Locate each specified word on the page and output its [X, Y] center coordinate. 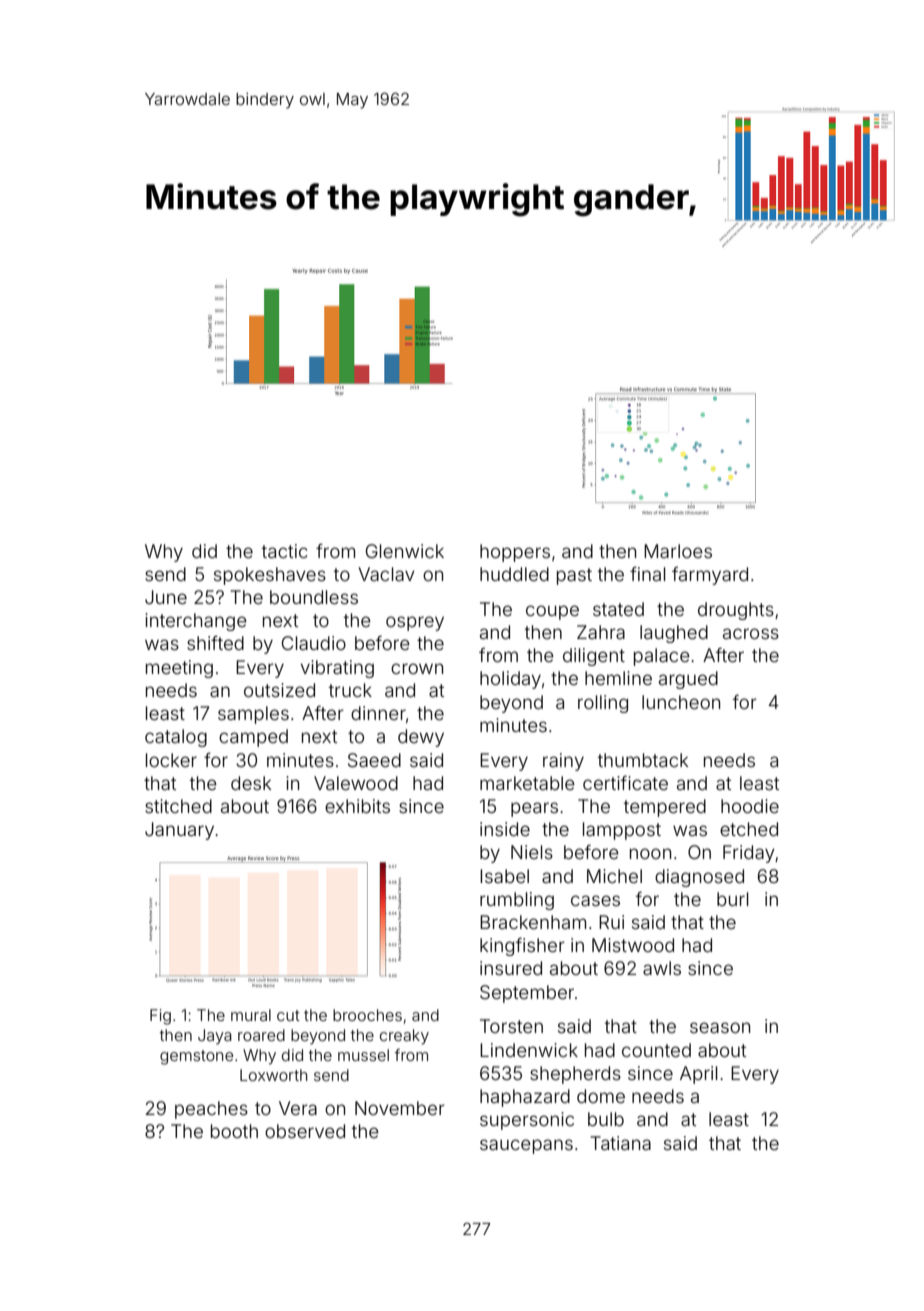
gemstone [196, 1057]
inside [505, 829]
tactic [285, 551]
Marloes [678, 551]
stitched [178, 806]
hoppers [515, 553]
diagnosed [699, 878]
